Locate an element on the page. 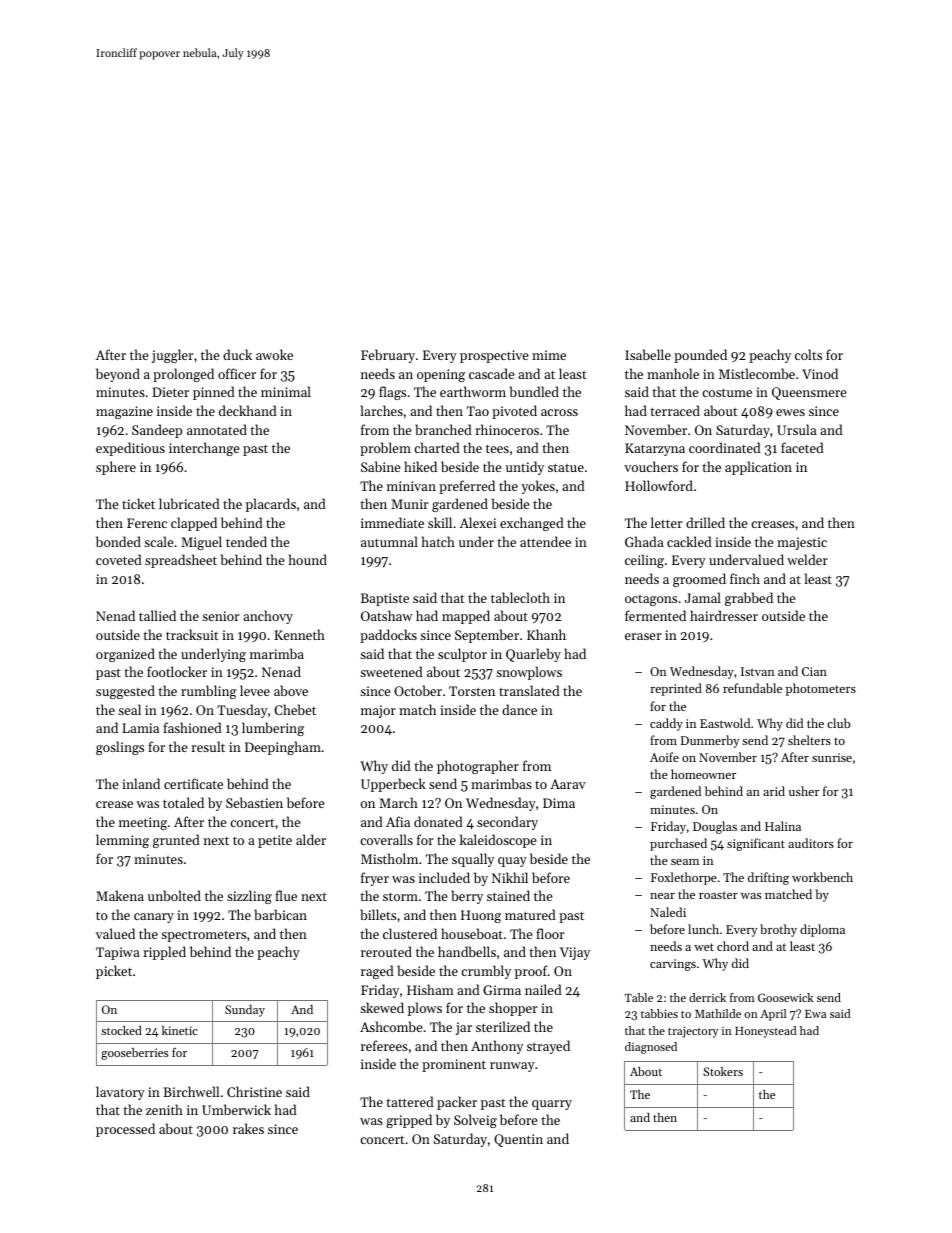  proof is located at coordinates (531, 972).
